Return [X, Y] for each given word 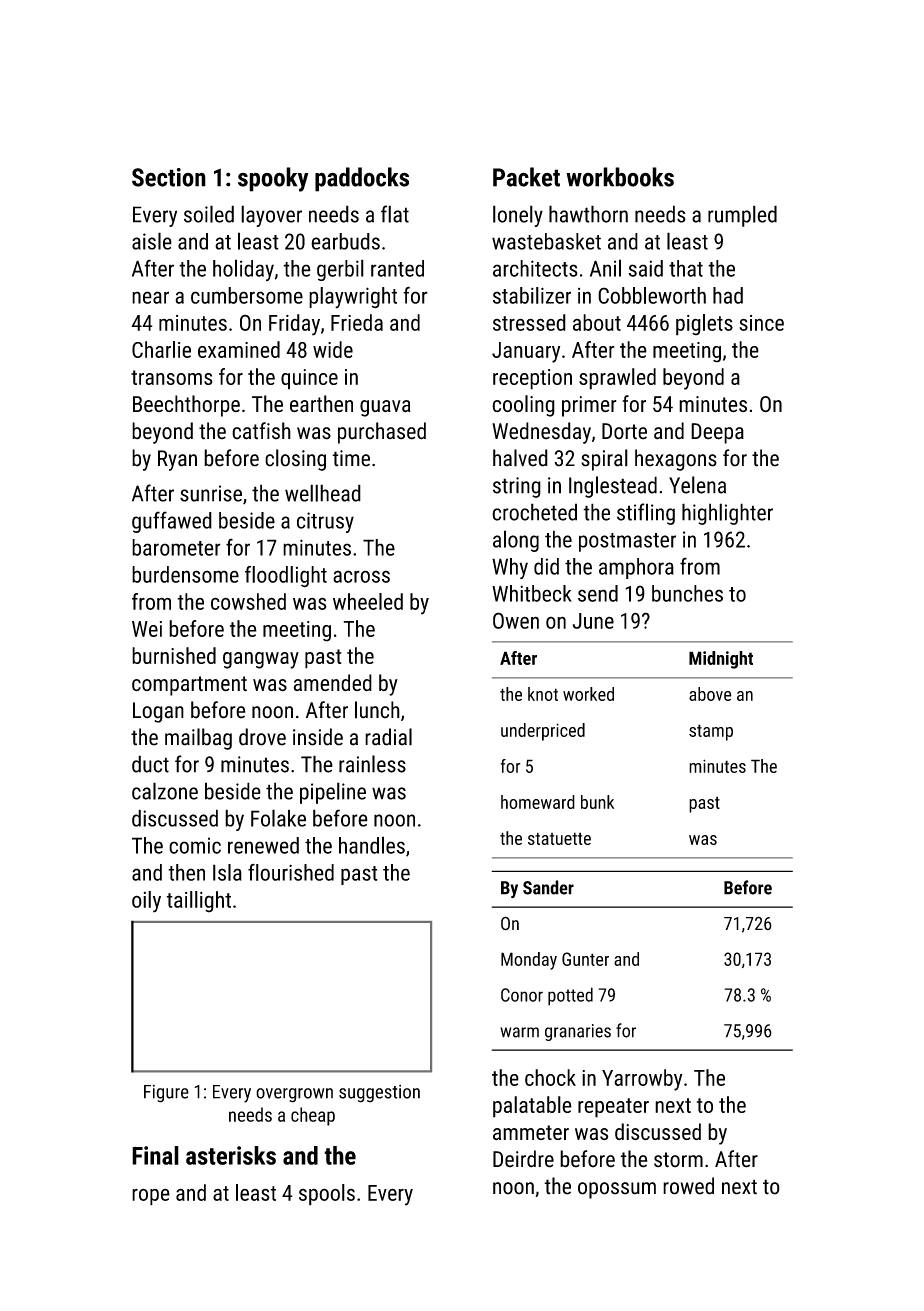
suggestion [379, 1094]
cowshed [248, 601]
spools [327, 1195]
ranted [397, 268]
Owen [516, 620]
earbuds [345, 241]
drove [262, 737]
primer [589, 406]
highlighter [727, 514]
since [761, 323]
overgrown [294, 1095]
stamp [711, 732]
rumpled [742, 216]
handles [372, 845]
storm [678, 1160]
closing [295, 460]
